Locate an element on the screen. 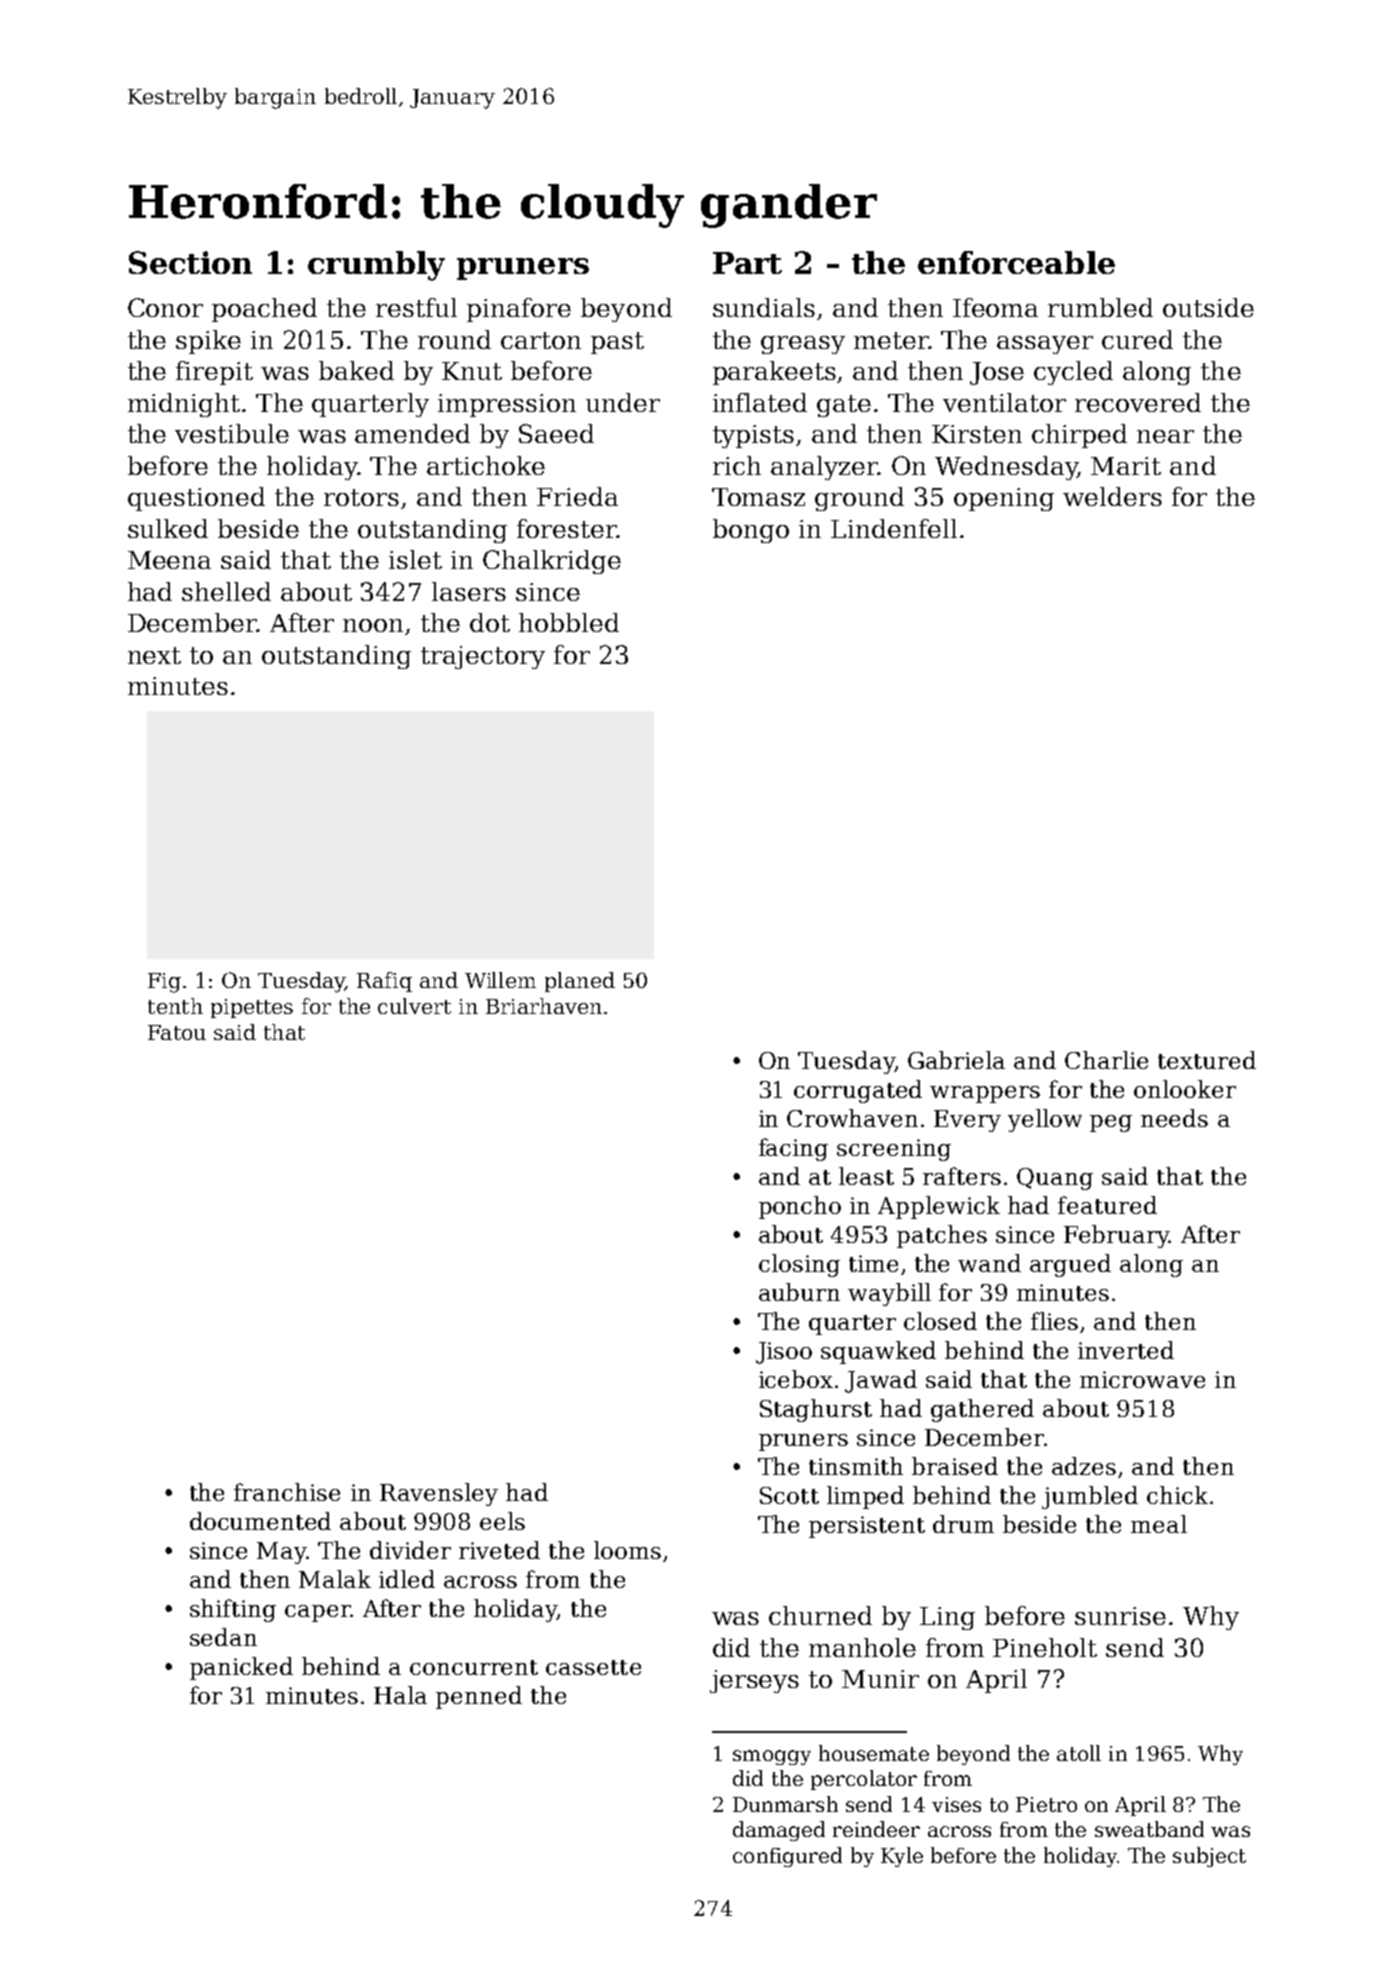 This screenshot has width=1386, height=1969. Charlie is located at coordinates (1106, 1060).
